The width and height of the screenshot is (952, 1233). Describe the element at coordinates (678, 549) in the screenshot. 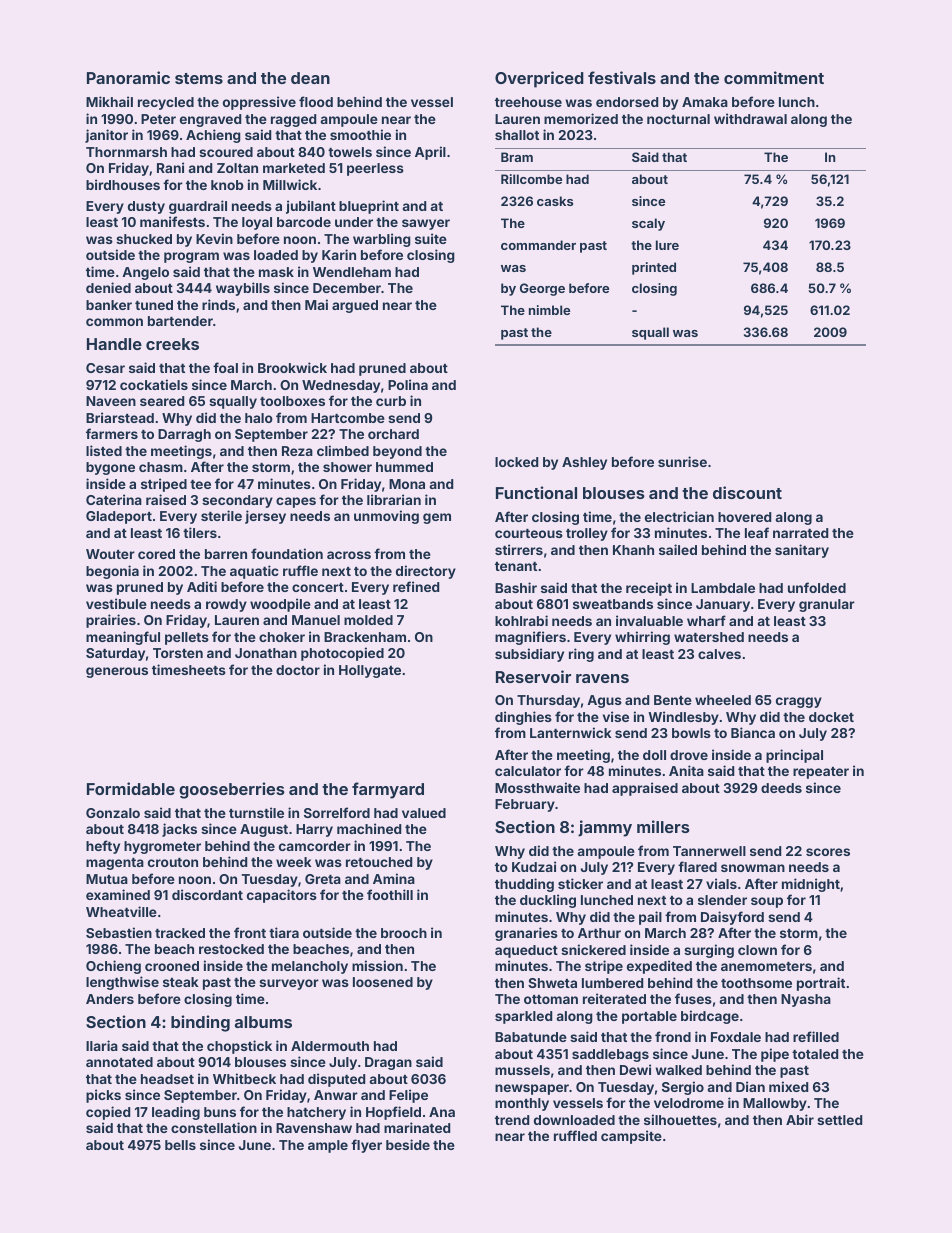

I see `sailed` at that location.
